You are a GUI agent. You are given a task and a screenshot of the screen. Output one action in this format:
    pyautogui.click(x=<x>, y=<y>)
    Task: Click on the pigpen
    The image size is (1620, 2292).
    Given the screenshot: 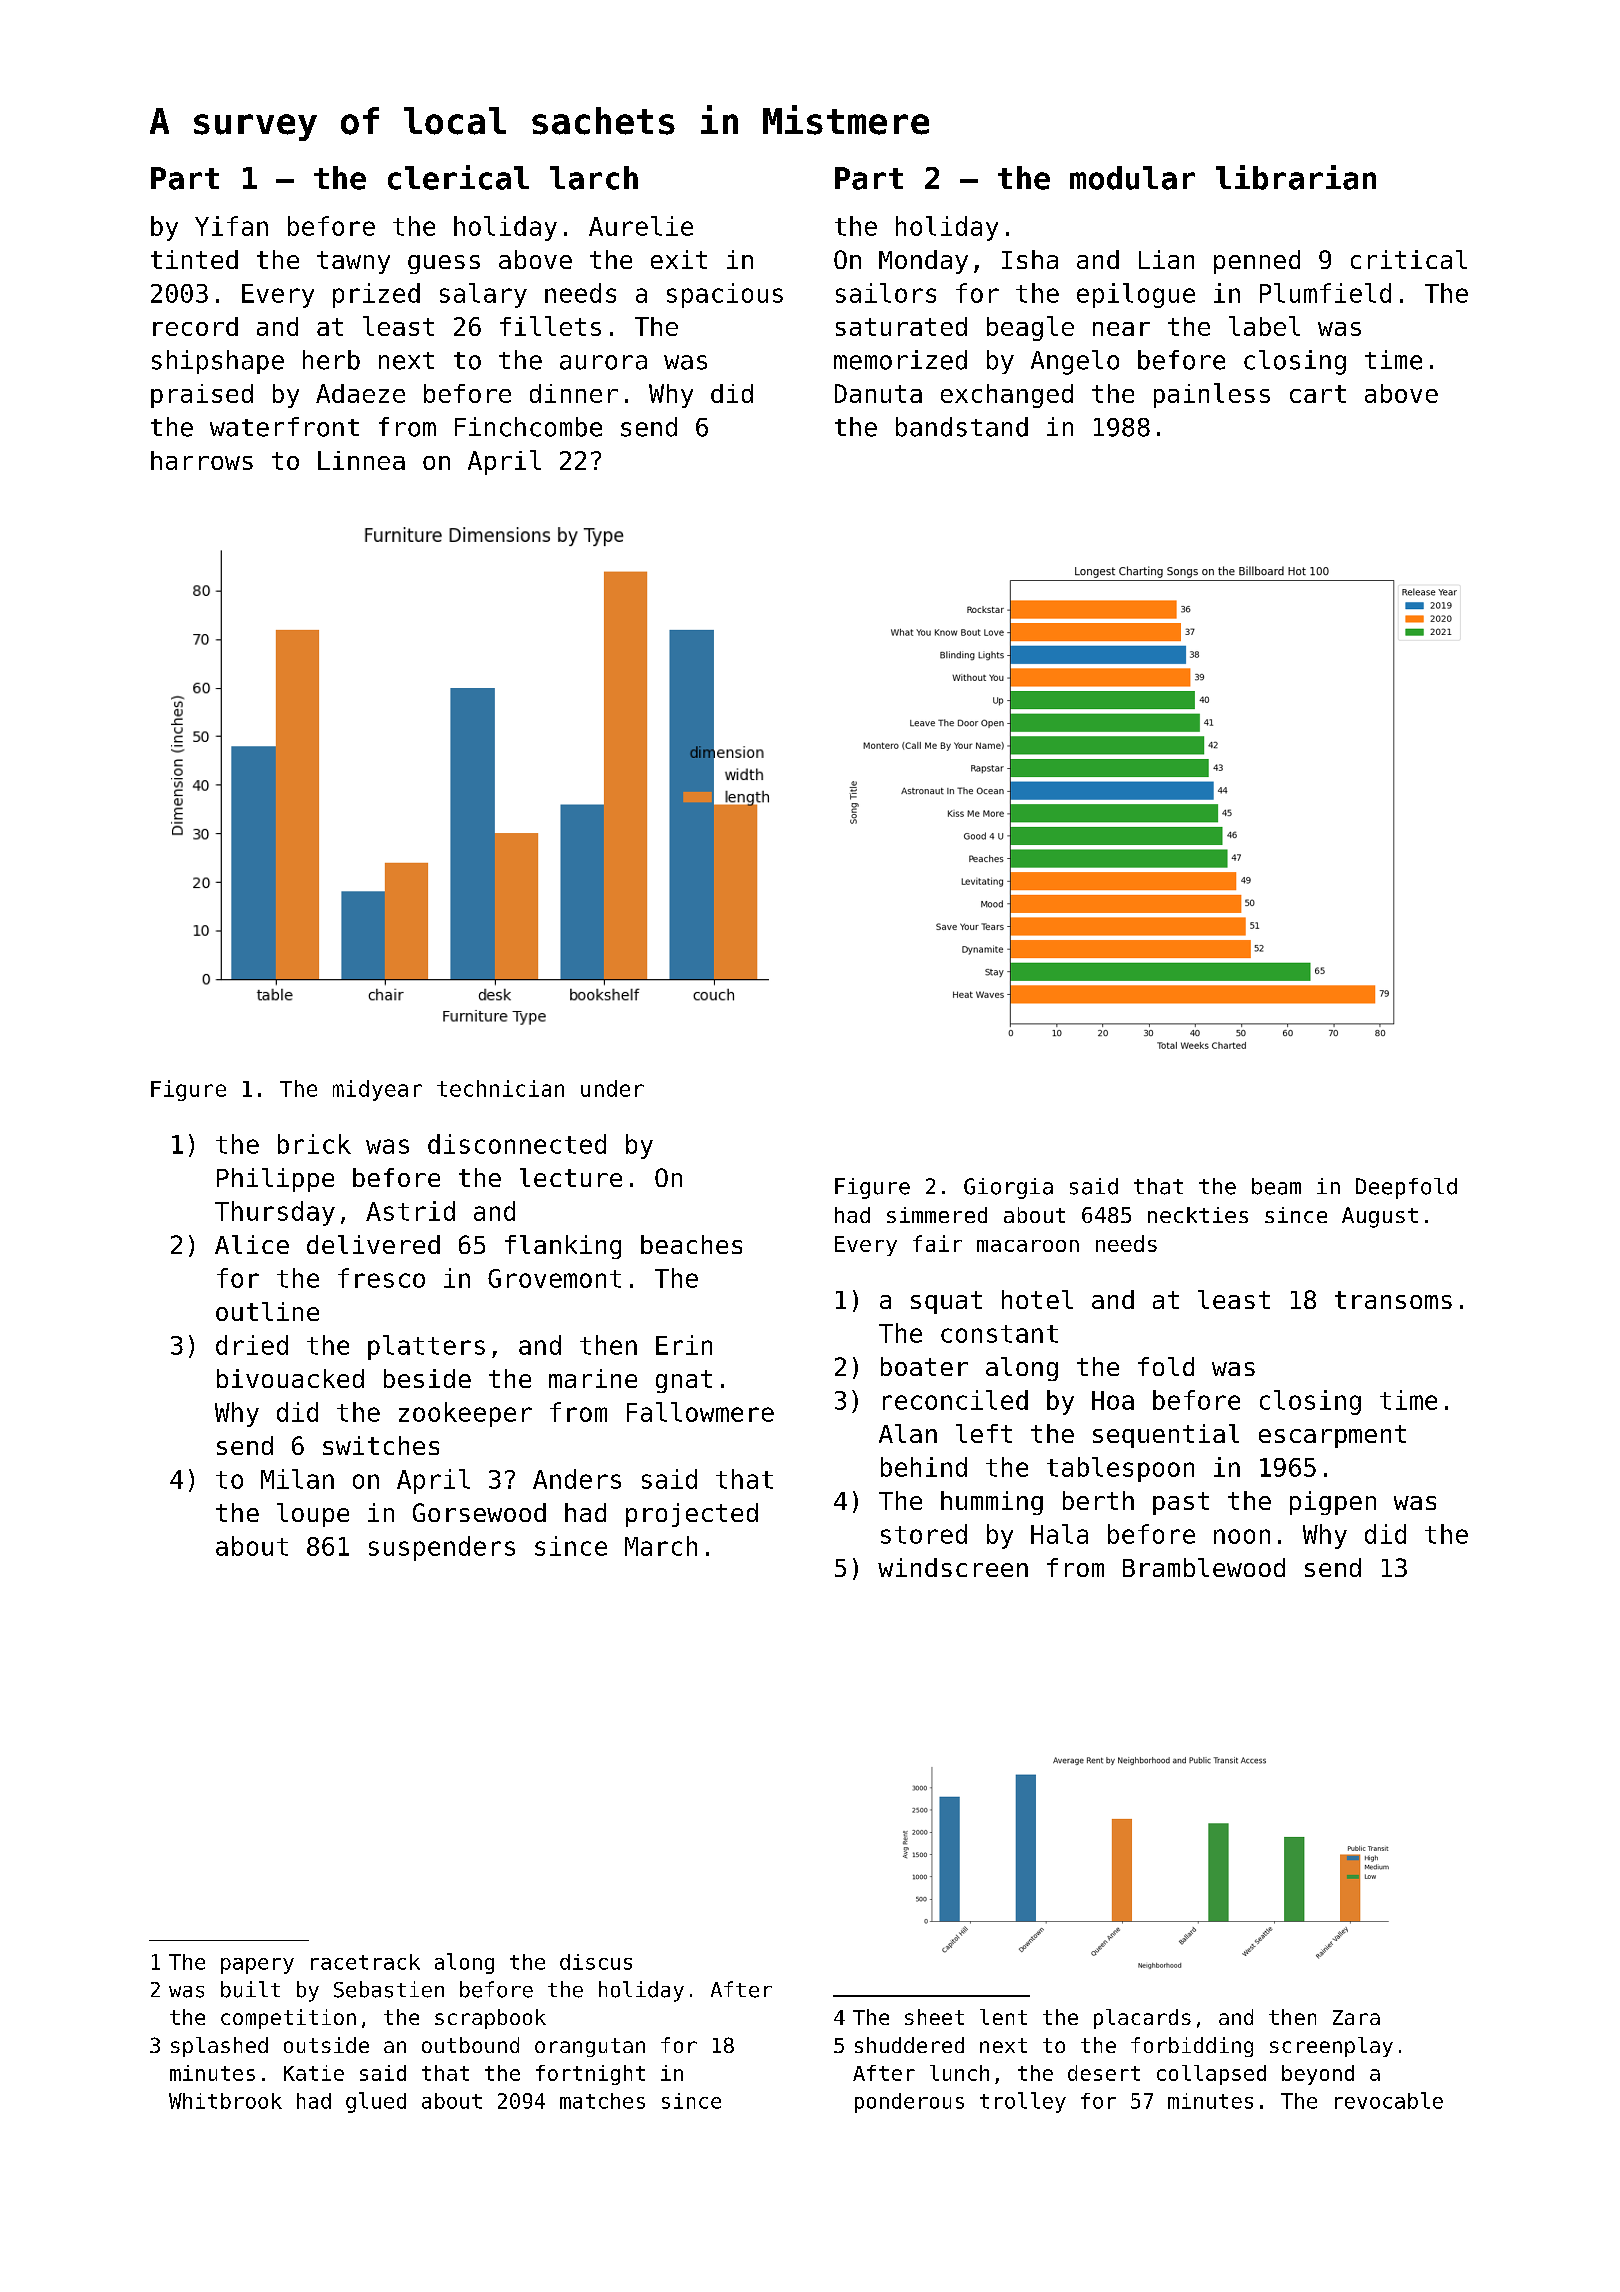 What is the action you would take?
    pyautogui.click(x=1333, y=1503)
